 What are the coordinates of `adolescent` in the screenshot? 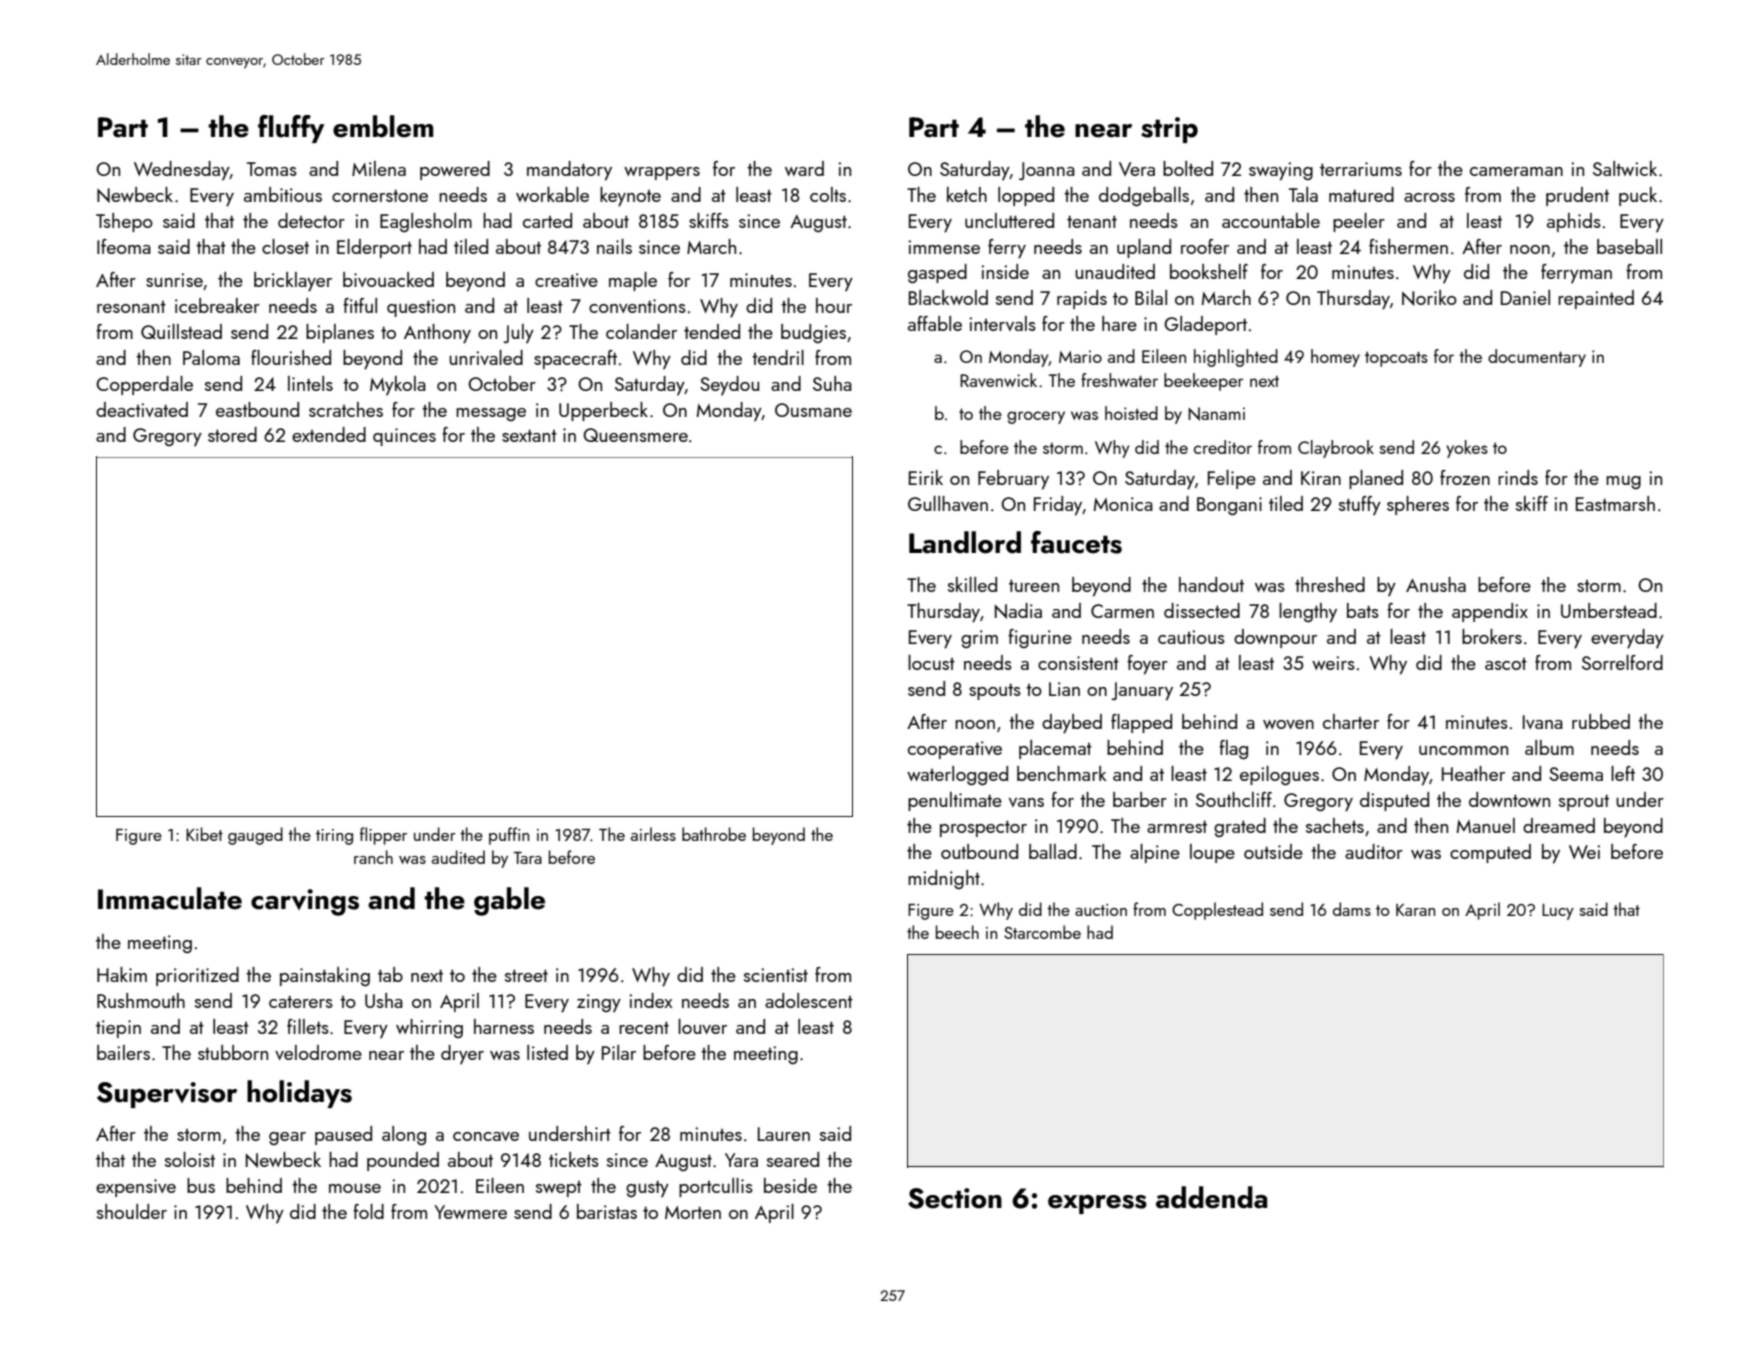 It's located at (809, 1000).
